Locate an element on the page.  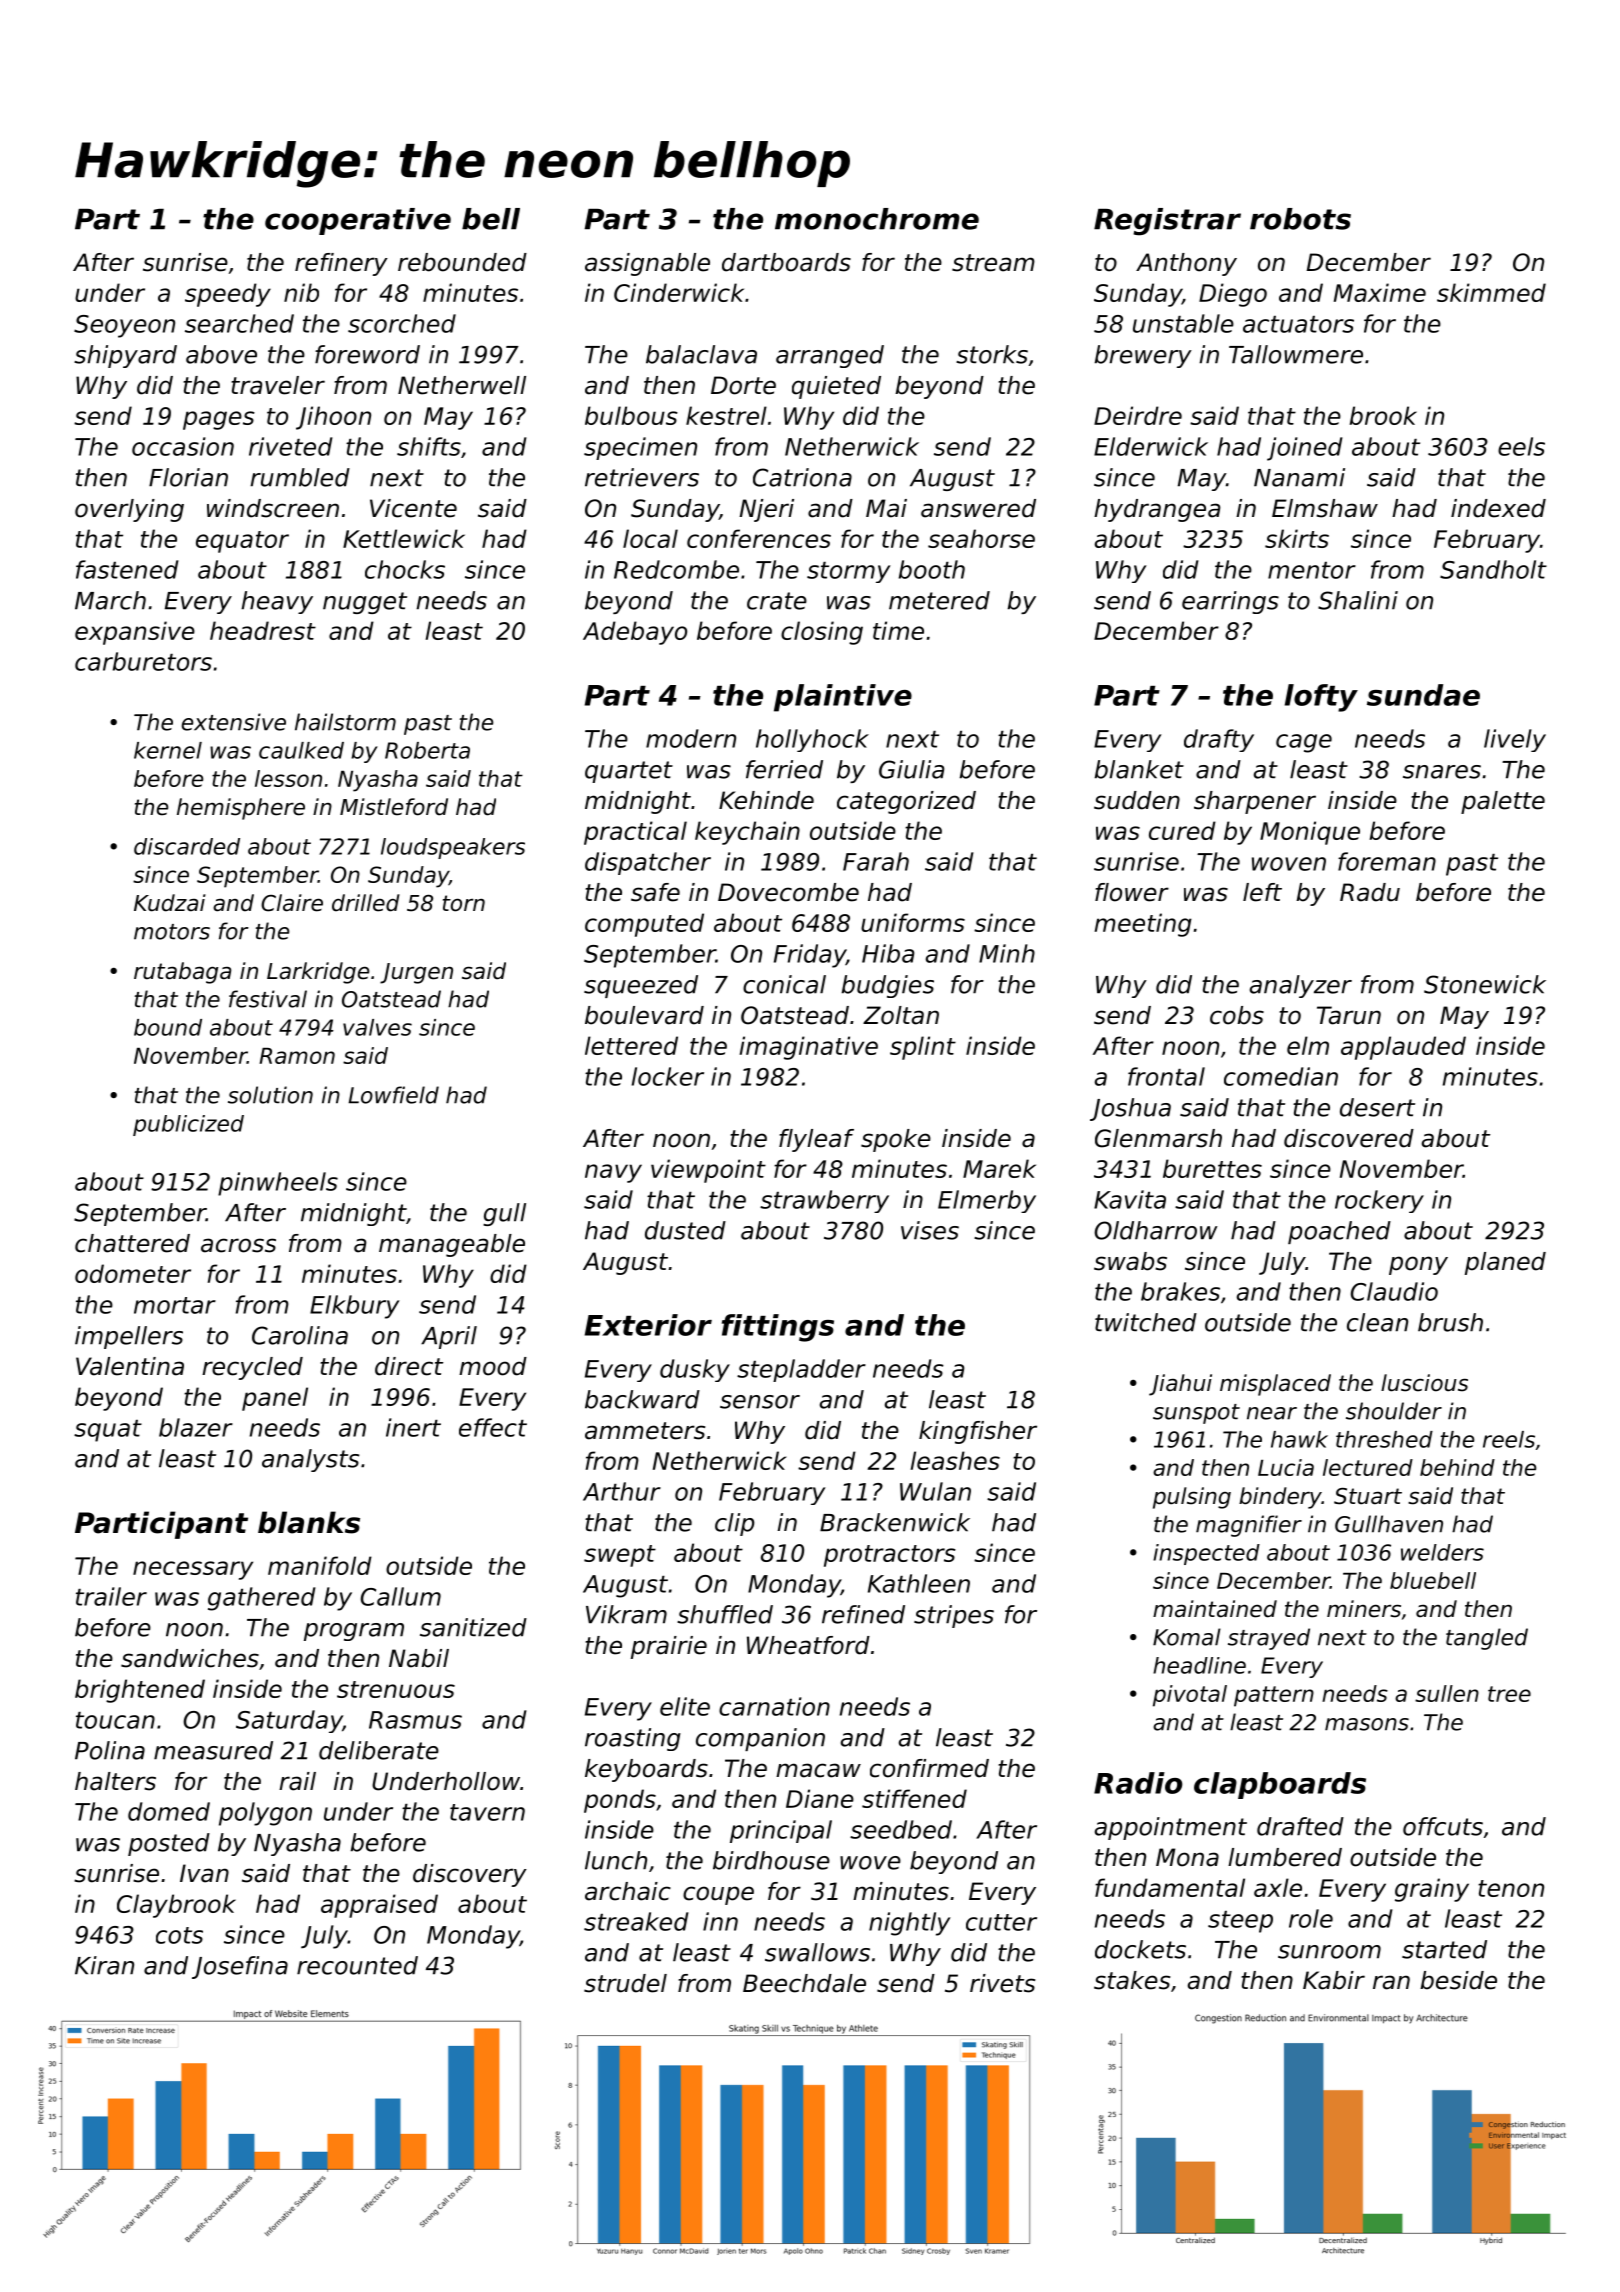
Registrar is located at coordinates (1167, 222).
